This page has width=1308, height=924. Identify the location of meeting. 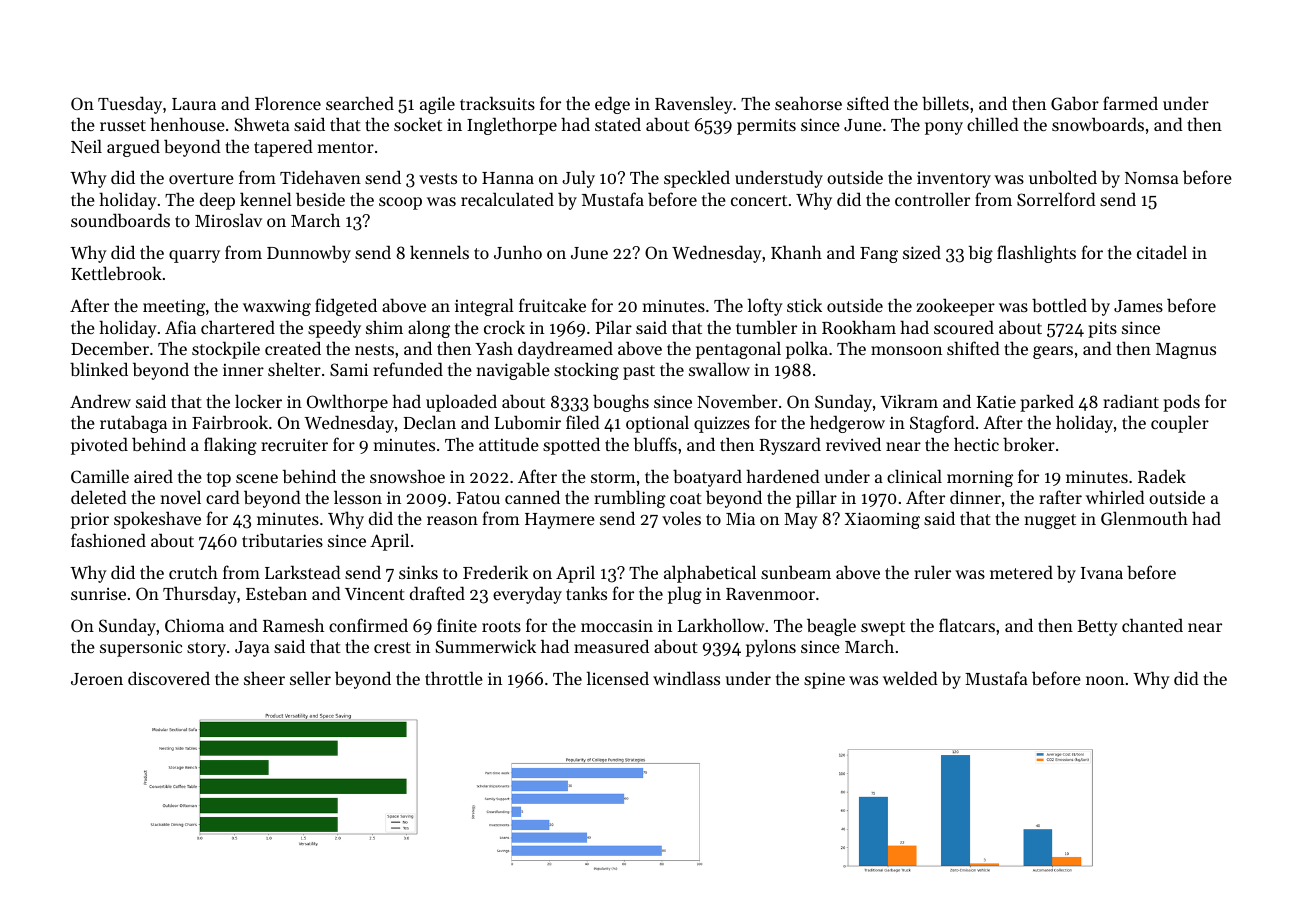
(174, 307).
